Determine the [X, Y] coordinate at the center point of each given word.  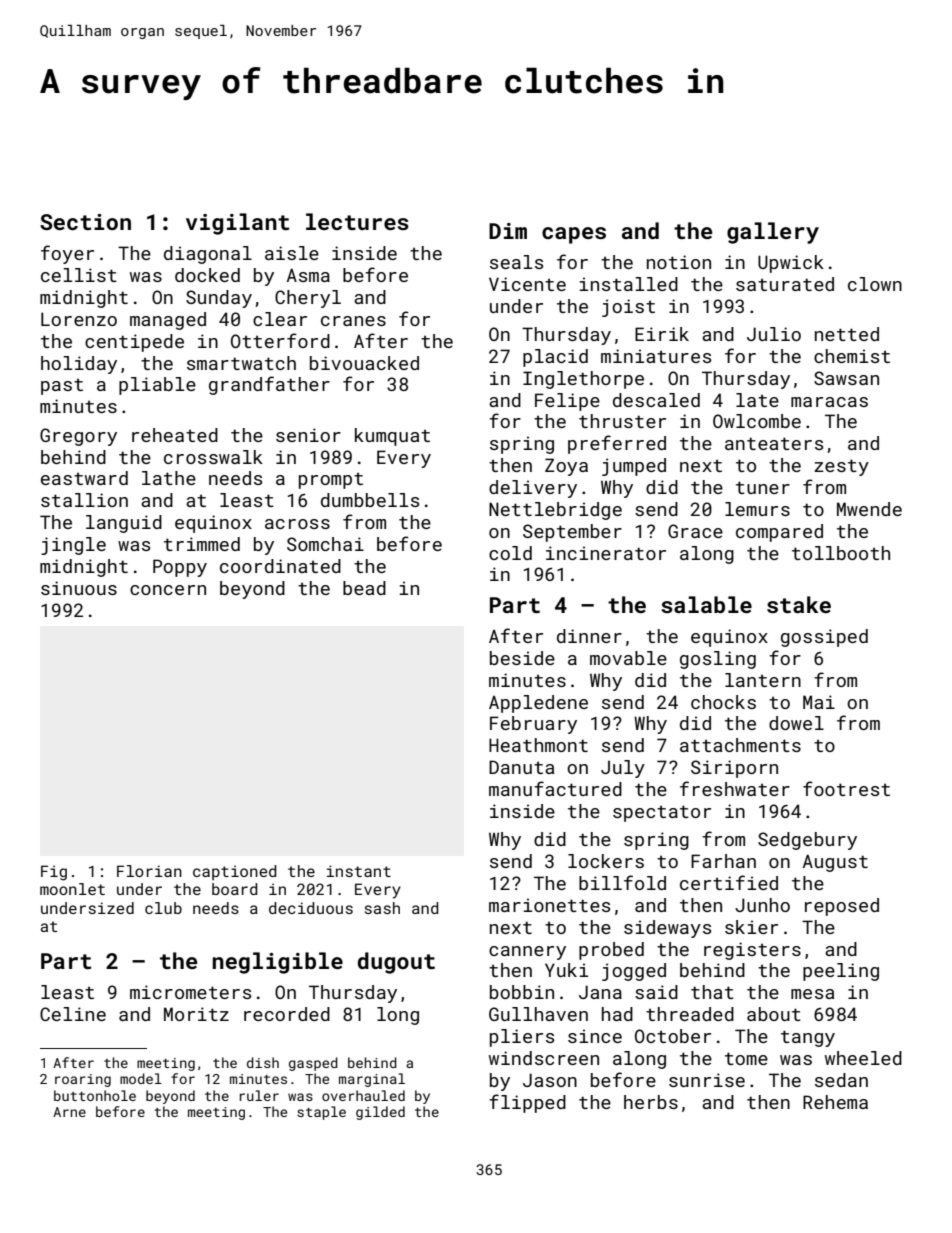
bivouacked [364, 363]
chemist [852, 356]
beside [522, 658]
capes [574, 235]
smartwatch [241, 363]
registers [752, 951]
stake [799, 604]
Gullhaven [538, 1014]
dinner [589, 636]
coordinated [280, 566]
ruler [259, 1095]
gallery [773, 233]
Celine [73, 1014]
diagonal [208, 255]
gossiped [824, 638]
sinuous [79, 588]
